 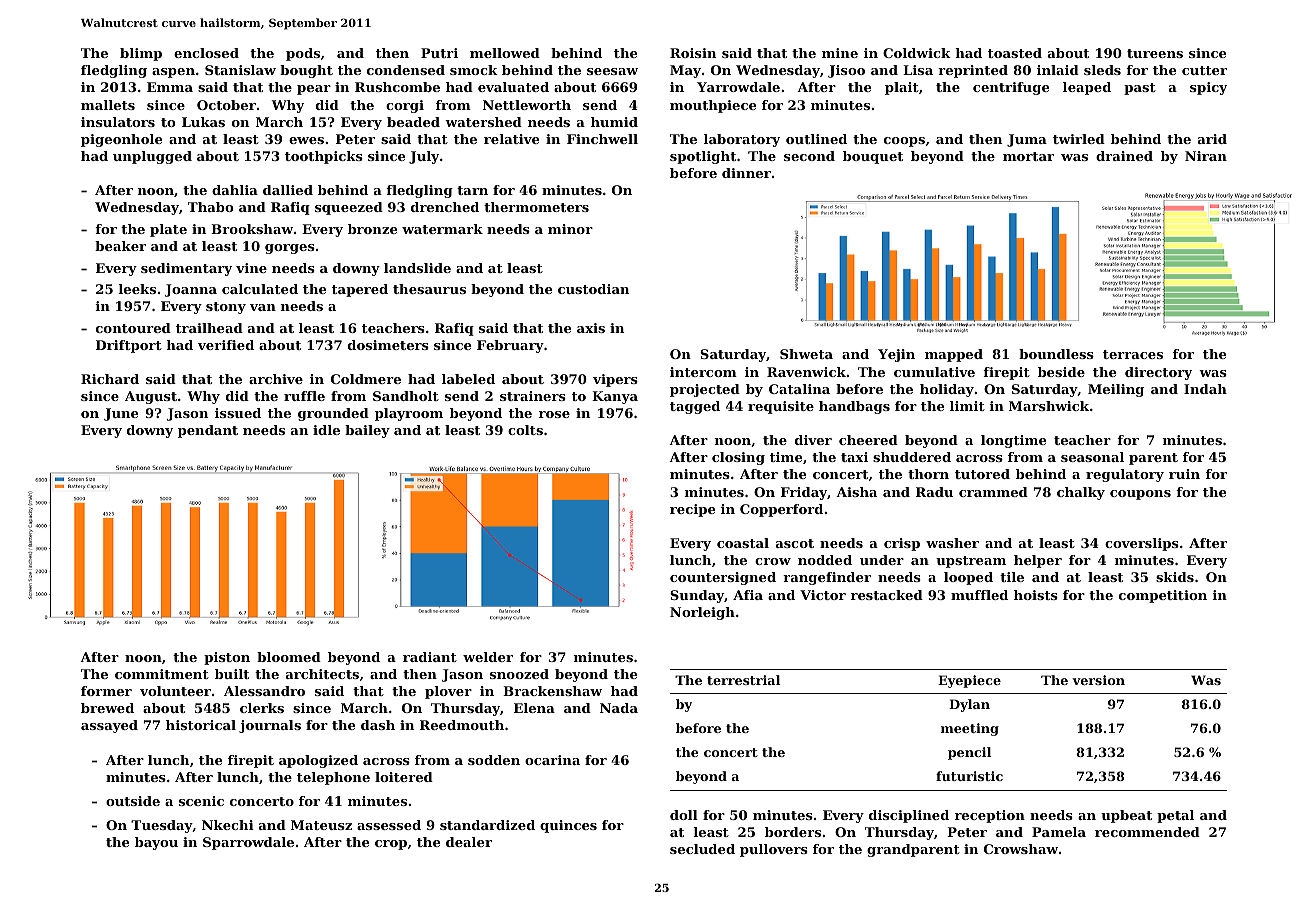 I want to click on idle, so click(x=326, y=430).
